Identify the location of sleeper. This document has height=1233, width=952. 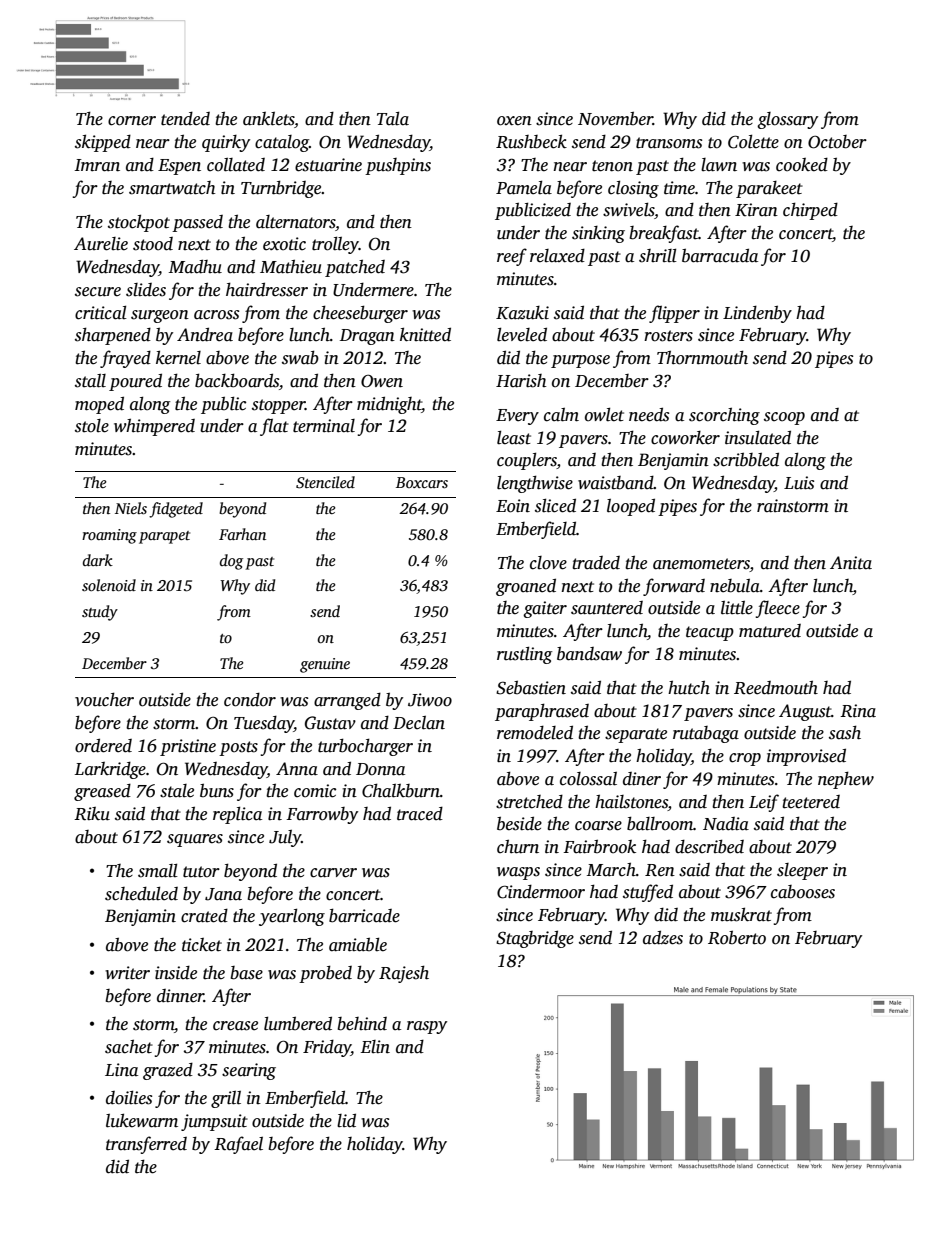
(802, 871).
